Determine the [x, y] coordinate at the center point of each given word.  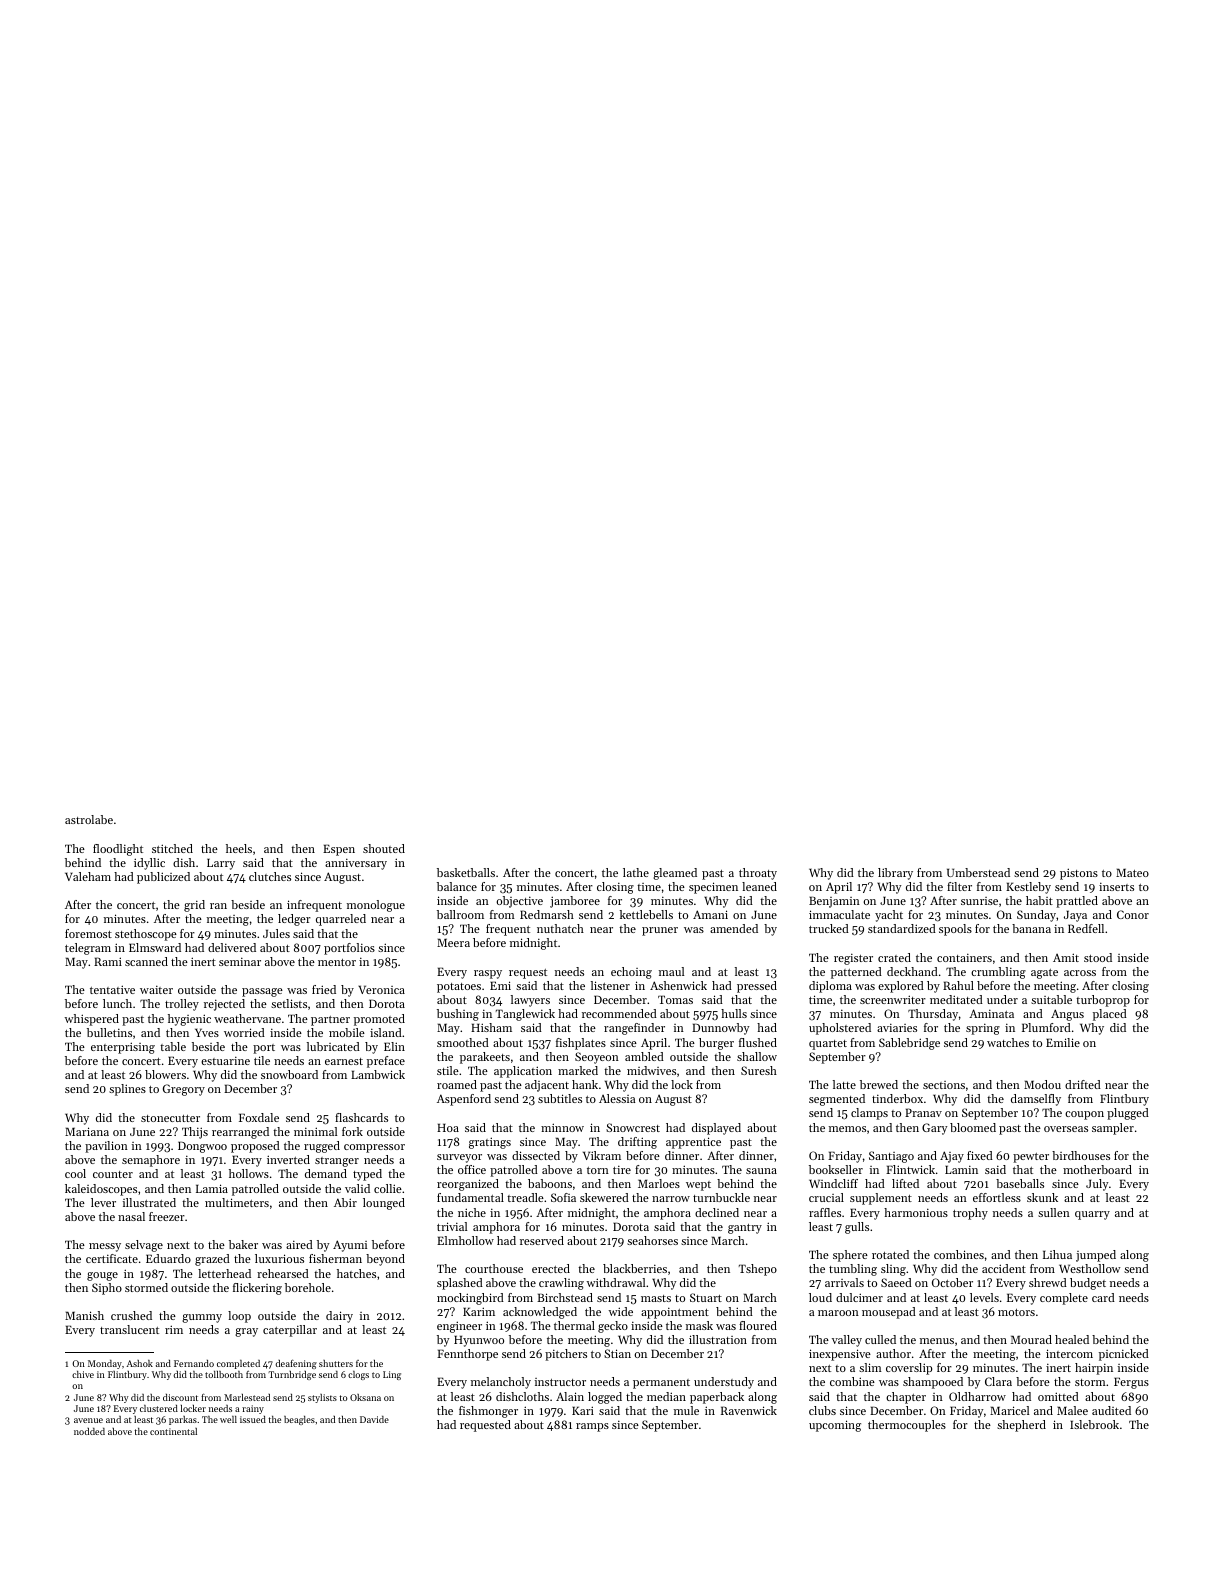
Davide [374, 1419]
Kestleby [1028, 888]
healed [1072, 1339]
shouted [384, 848]
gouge [102, 1276]
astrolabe [89, 819]
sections [944, 1085]
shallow [757, 1056]
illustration [718, 1339]
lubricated [333, 1046]
